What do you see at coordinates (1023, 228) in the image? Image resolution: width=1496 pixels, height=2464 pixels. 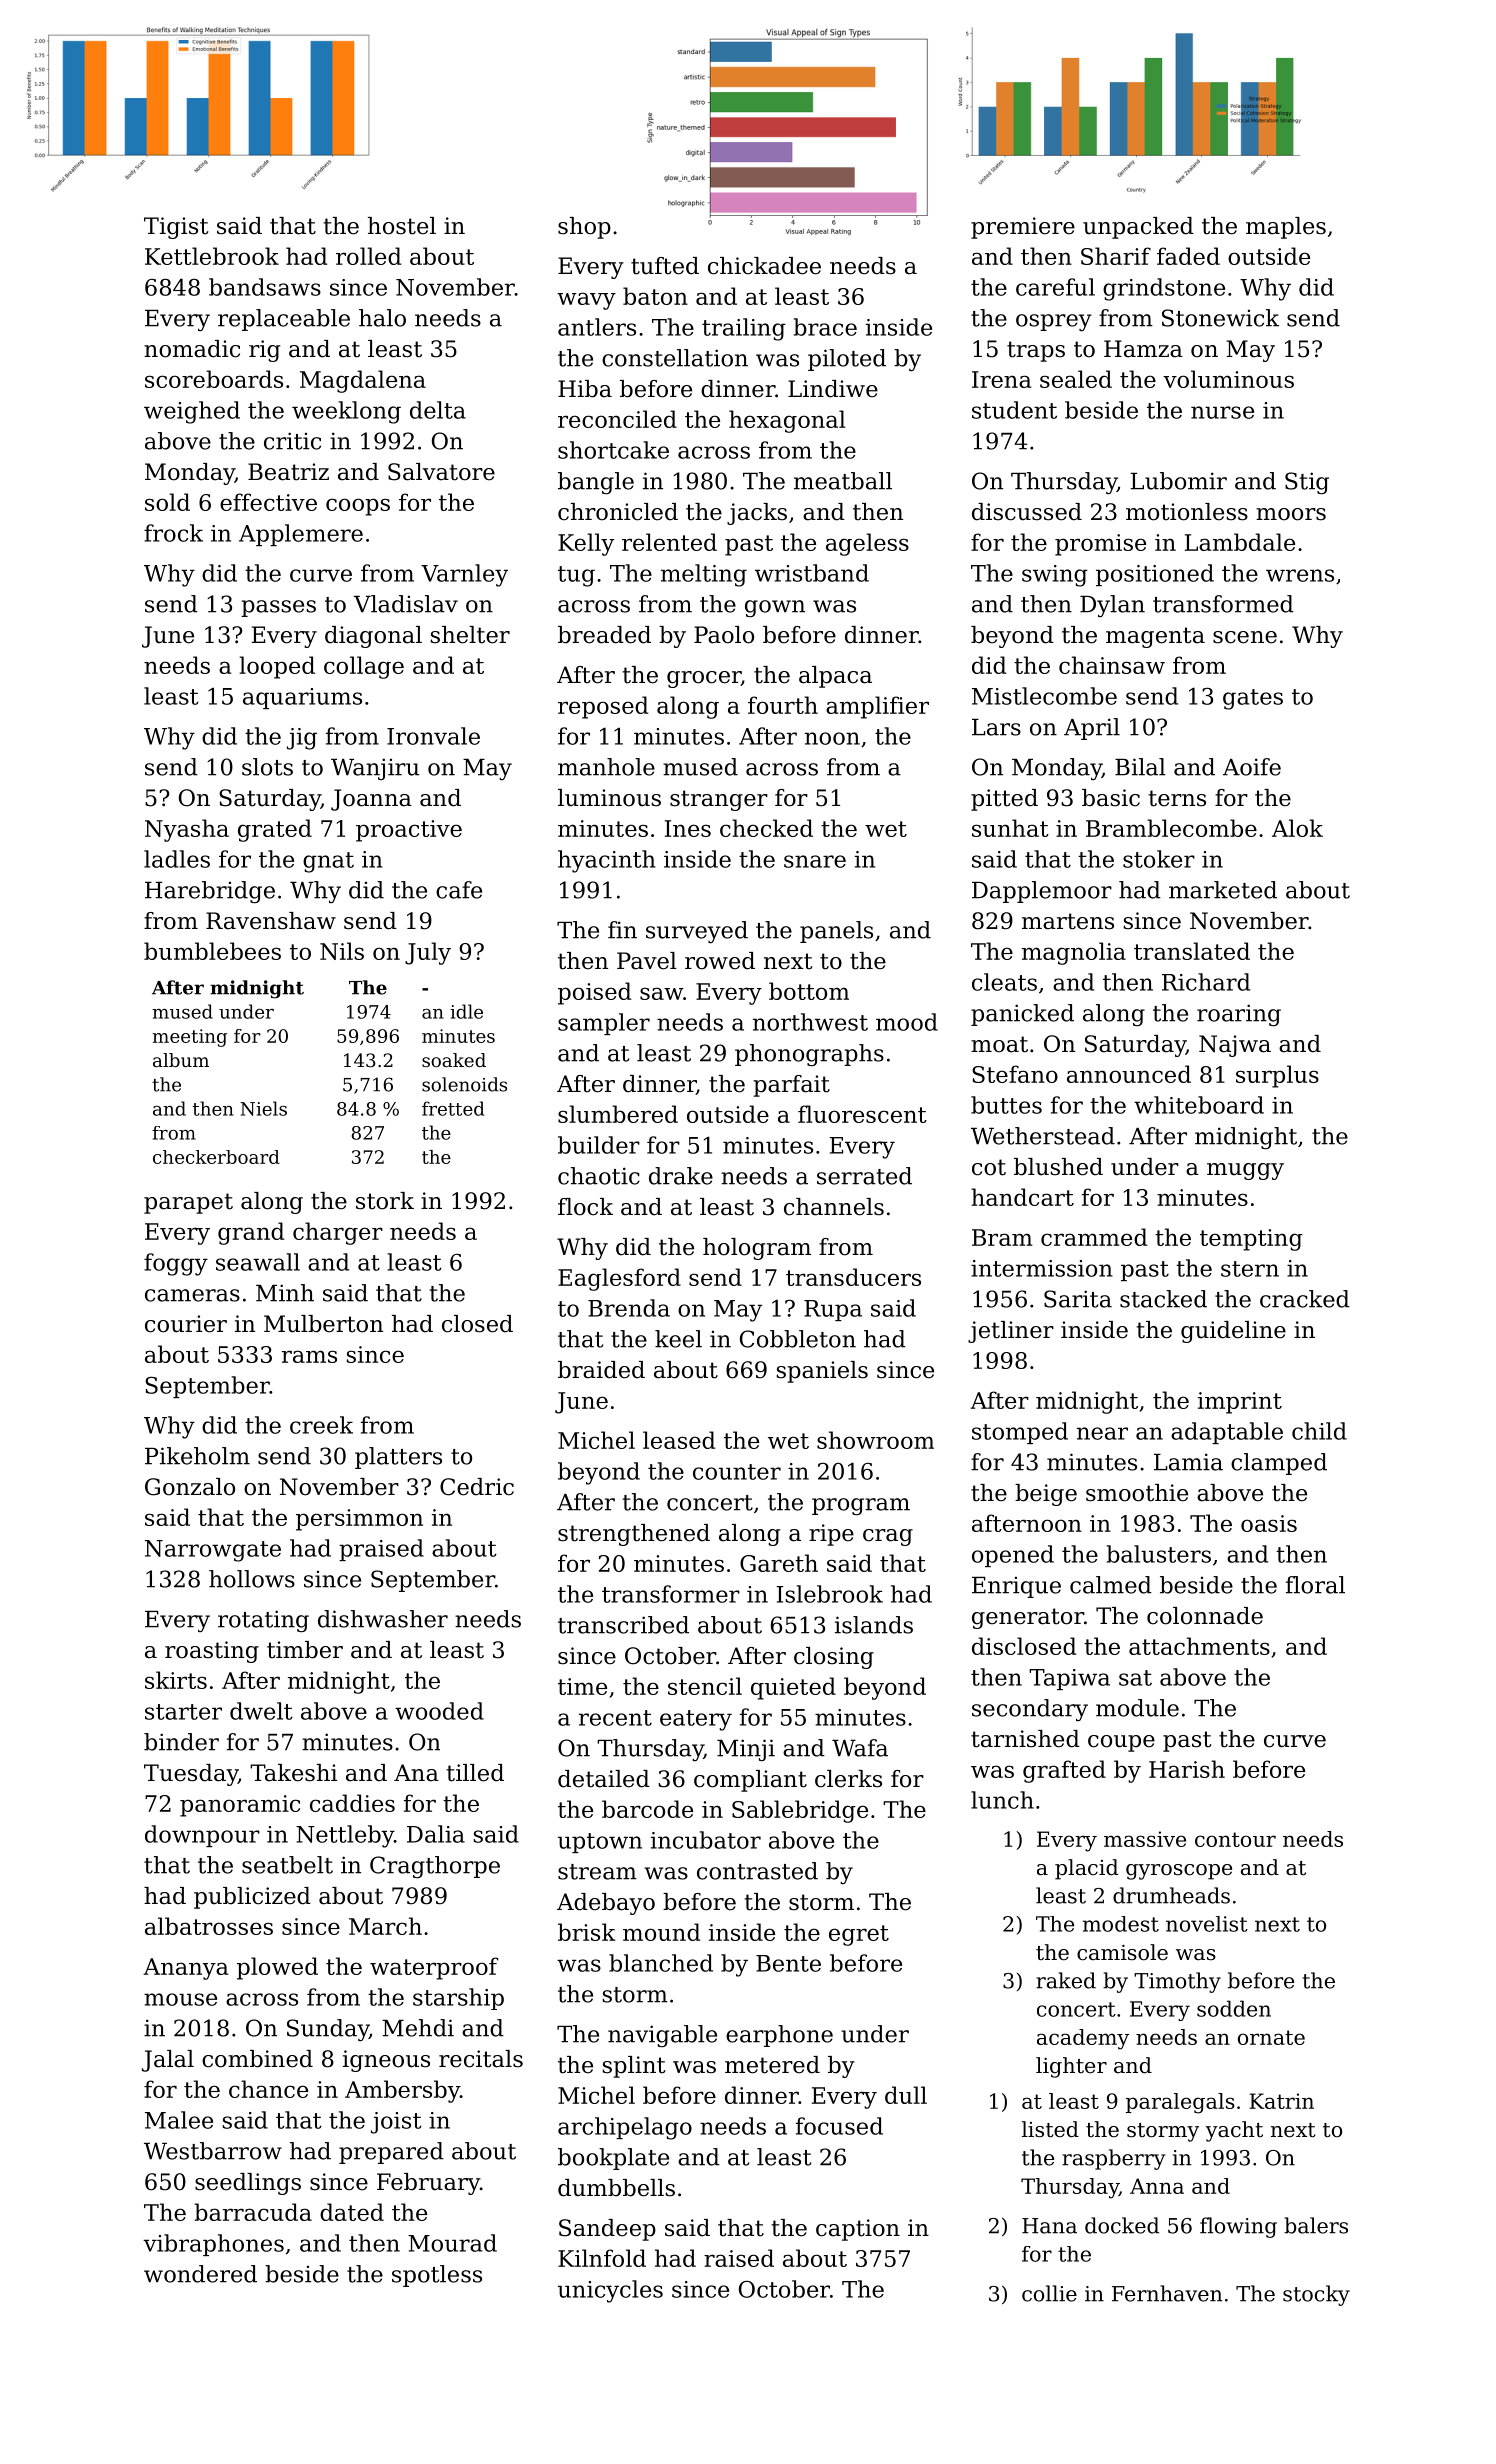 I see `premiere` at bounding box center [1023, 228].
